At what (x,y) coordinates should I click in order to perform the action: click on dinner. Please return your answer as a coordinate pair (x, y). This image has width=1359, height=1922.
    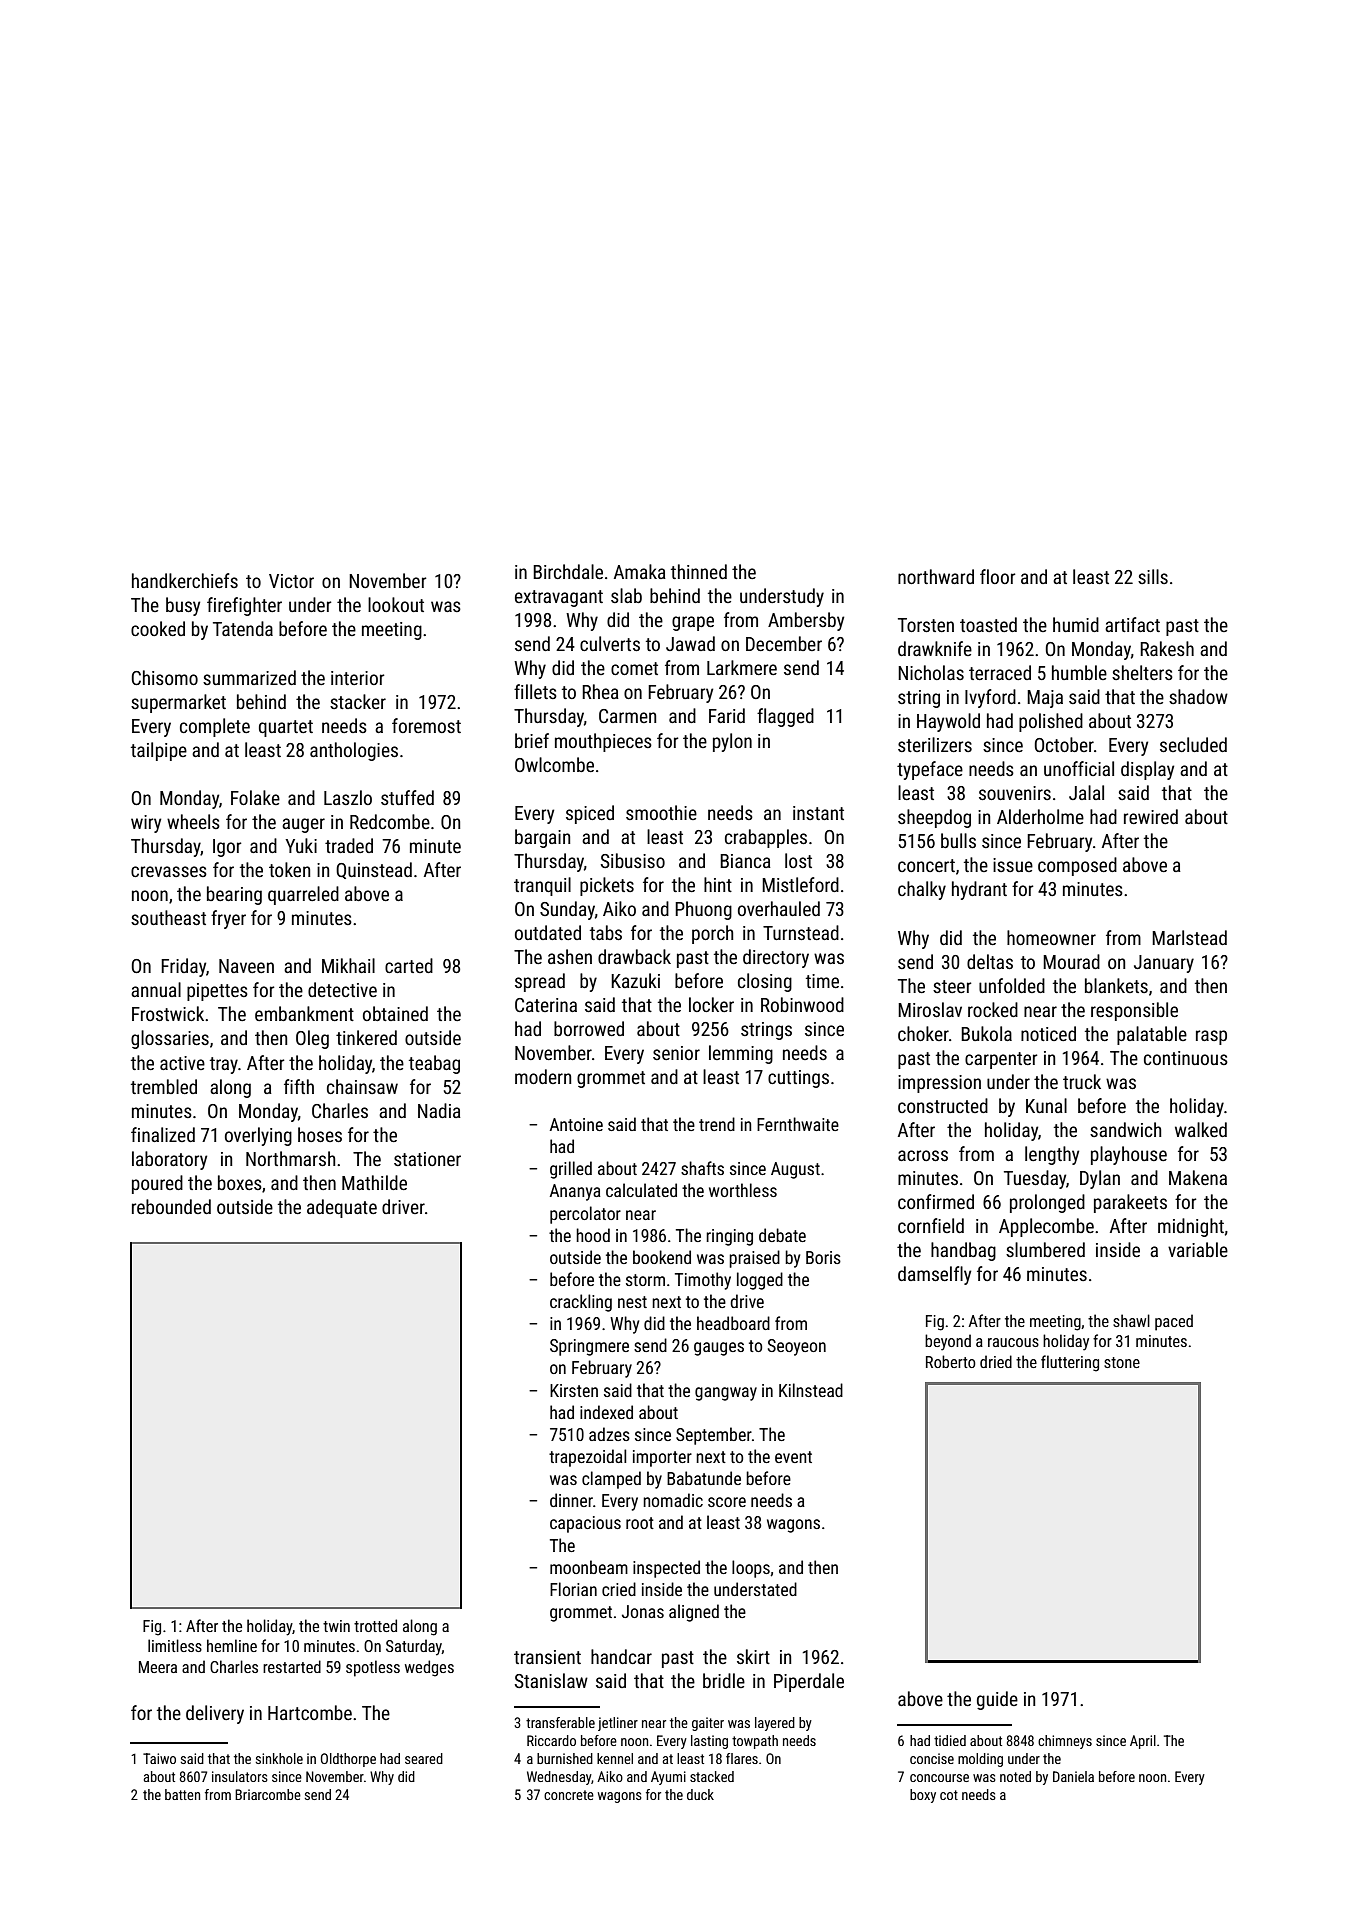
    Looking at the image, I should click on (571, 1500).
